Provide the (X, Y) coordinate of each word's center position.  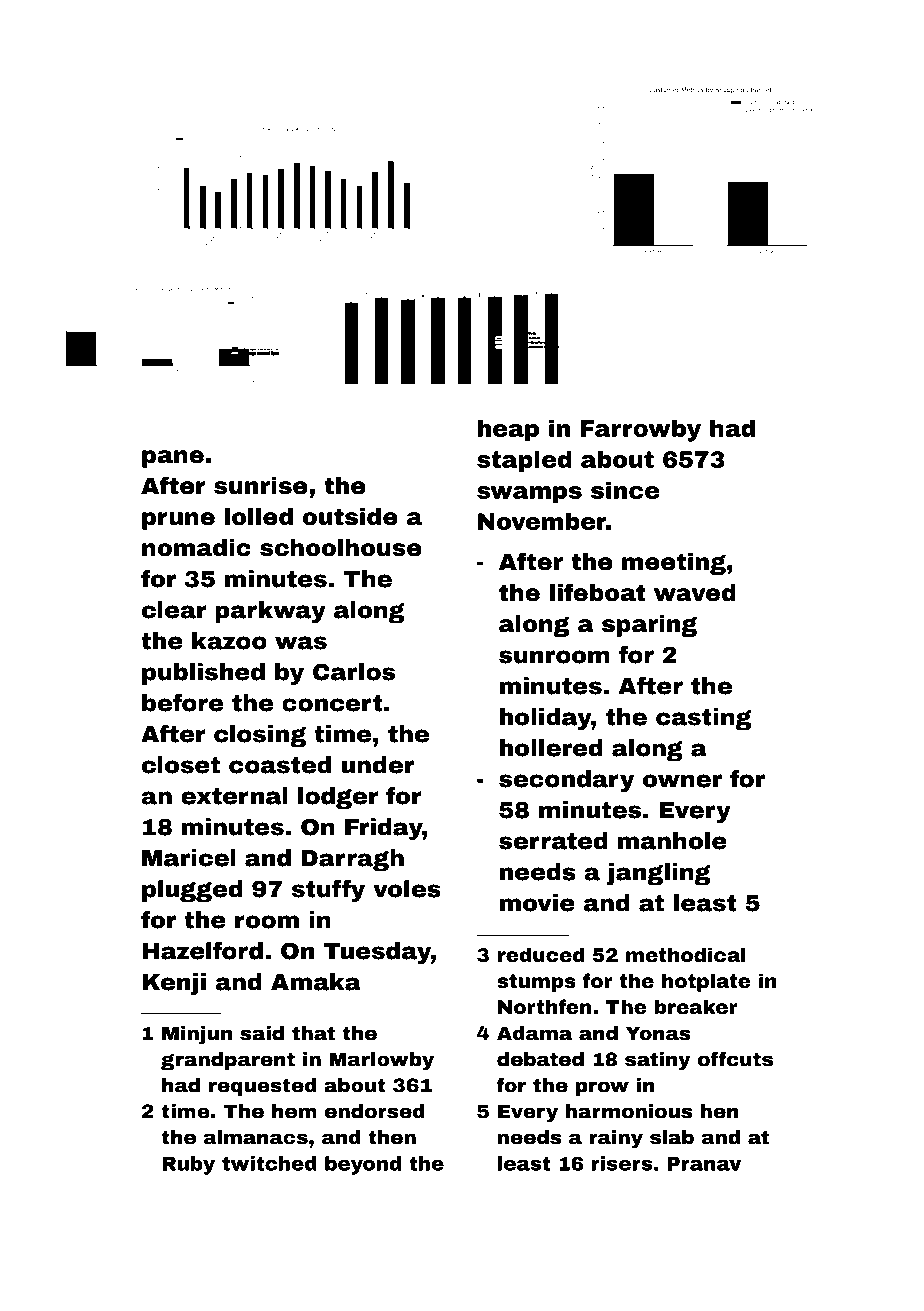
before (182, 703)
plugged (192, 891)
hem (294, 1111)
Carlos (354, 672)
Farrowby (641, 430)
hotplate (706, 982)
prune (178, 521)
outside (350, 517)
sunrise (260, 486)
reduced (541, 954)
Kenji (174, 984)
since (625, 490)
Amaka (316, 982)
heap (508, 430)
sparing (649, 626)
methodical (686, 954)
